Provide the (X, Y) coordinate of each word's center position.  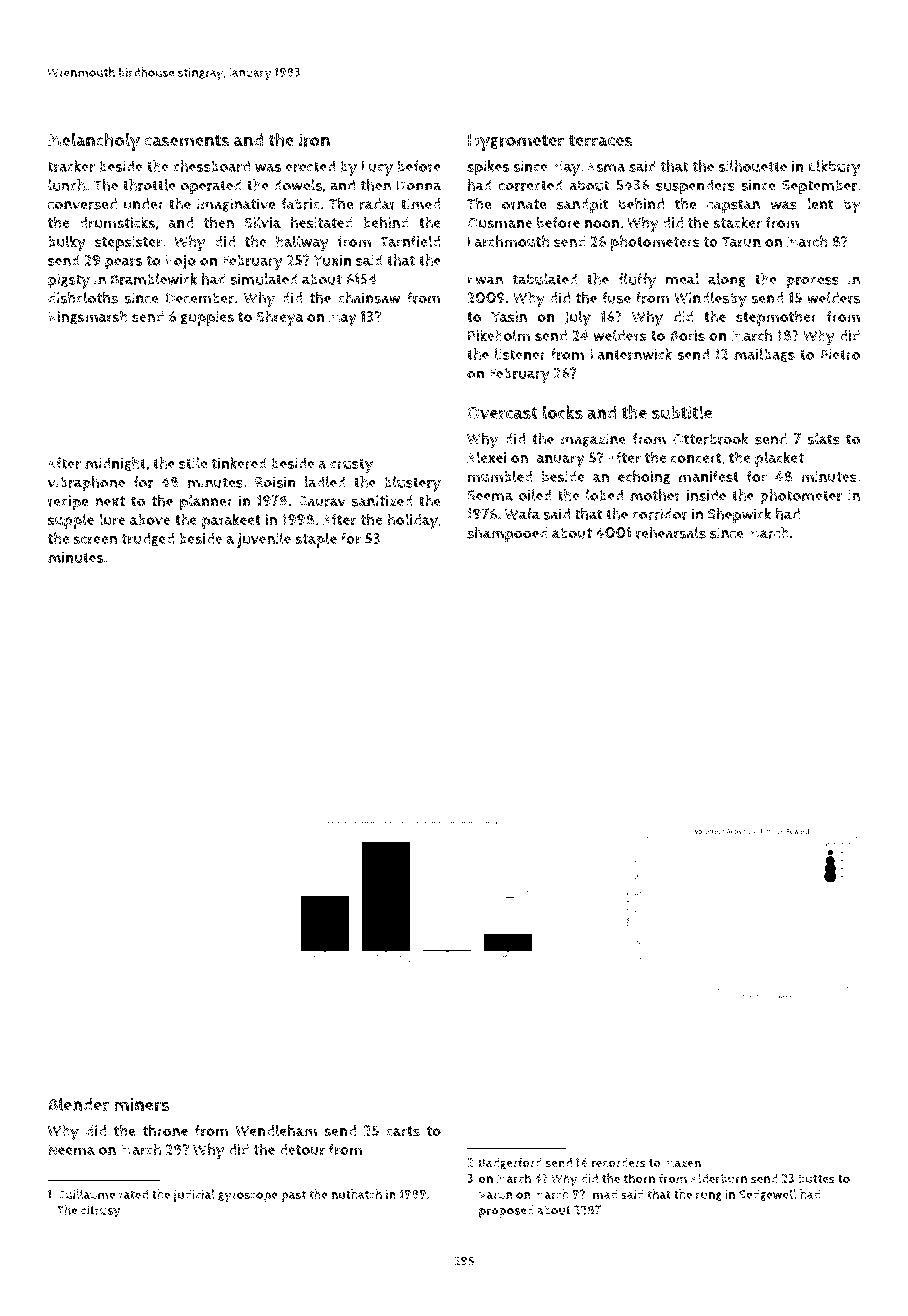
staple (316, 540)
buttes (816, 1179)
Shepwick (739, 516)
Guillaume (86, 1194)
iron (314, 140)
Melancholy (94, 141)
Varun (495, 1195)
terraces (601, 140)
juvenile (264, 540)
